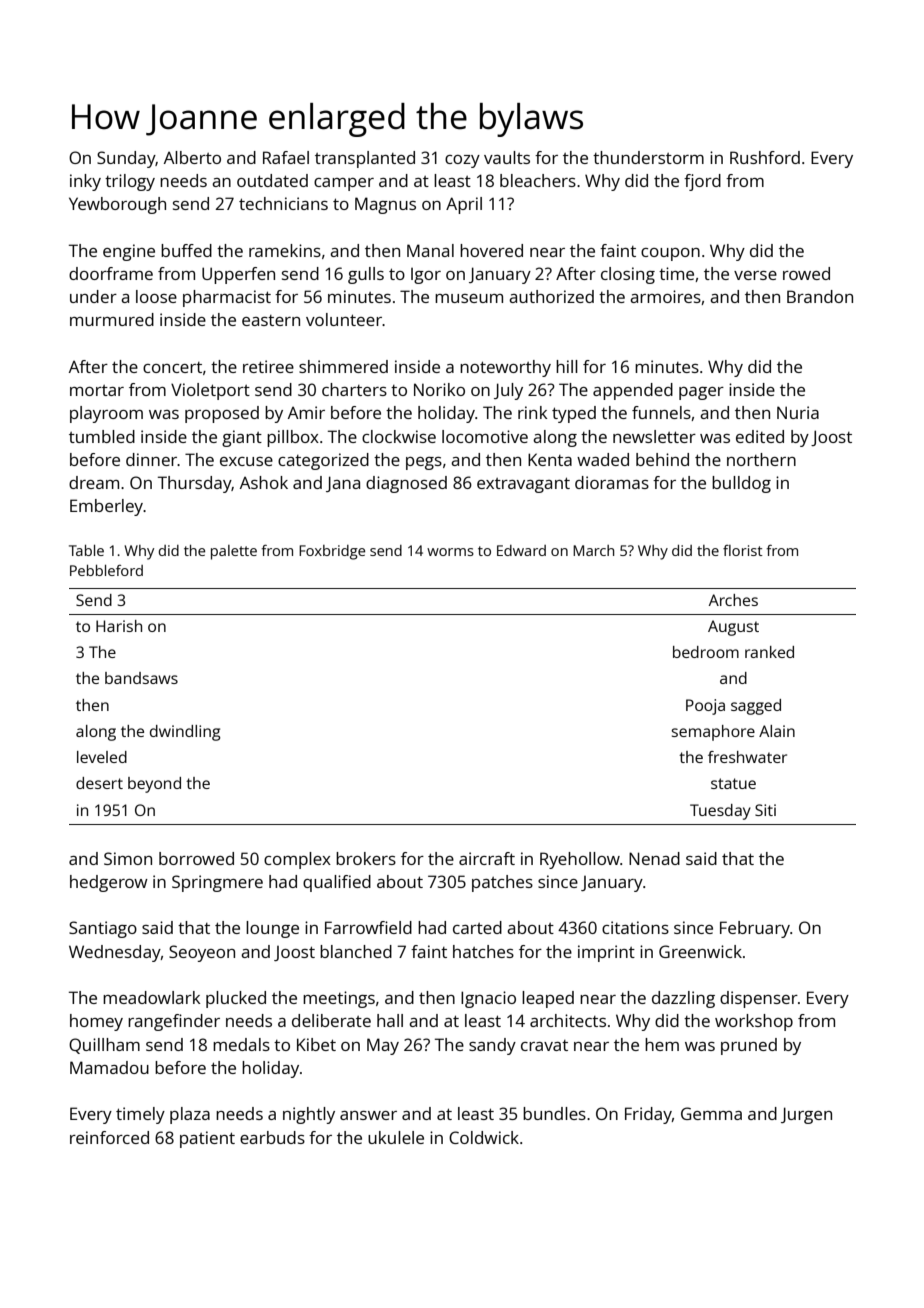 The width and height of the image is (924, 1308). What do you see at coordinates (365, 159) in the image?
I see `transplanted` at bounding box center [365, 159].
